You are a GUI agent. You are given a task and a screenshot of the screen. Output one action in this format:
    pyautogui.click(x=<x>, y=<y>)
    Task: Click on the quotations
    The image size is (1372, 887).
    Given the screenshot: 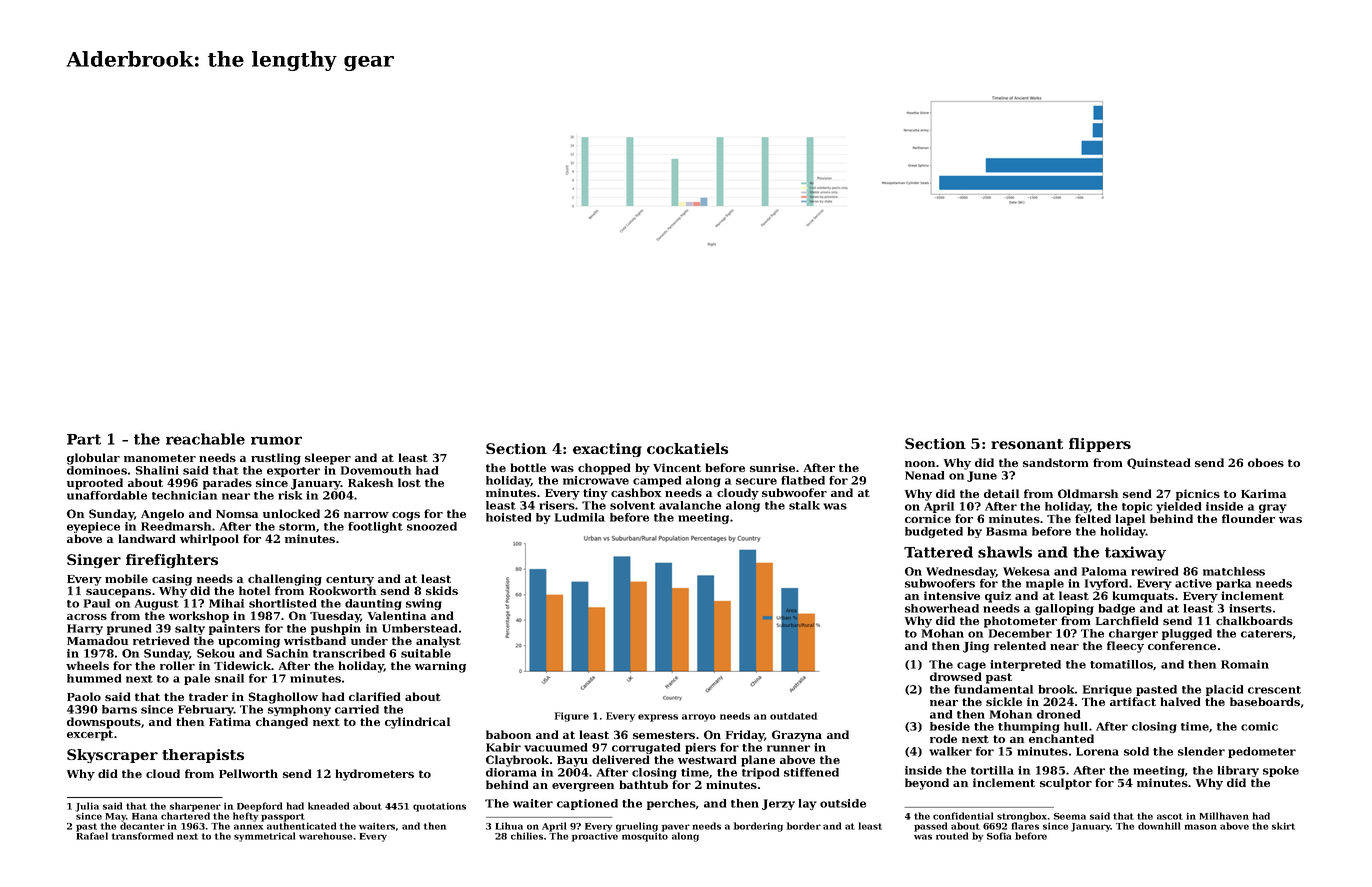 What is the action you would take?
    pyautogui.click(x=439, y=807)
